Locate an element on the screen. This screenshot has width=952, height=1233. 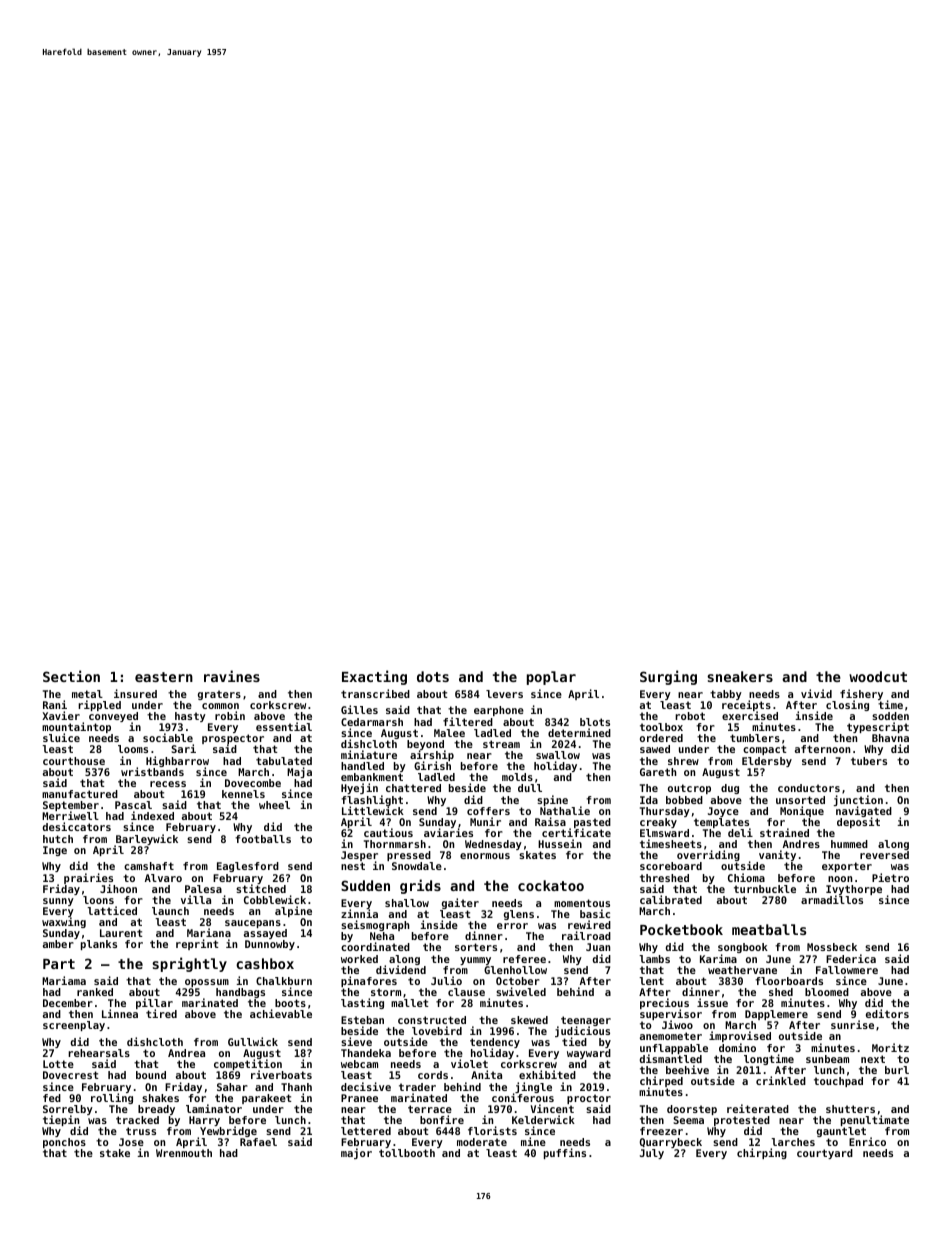
Rafael is located at coordinates (258, 1142).
